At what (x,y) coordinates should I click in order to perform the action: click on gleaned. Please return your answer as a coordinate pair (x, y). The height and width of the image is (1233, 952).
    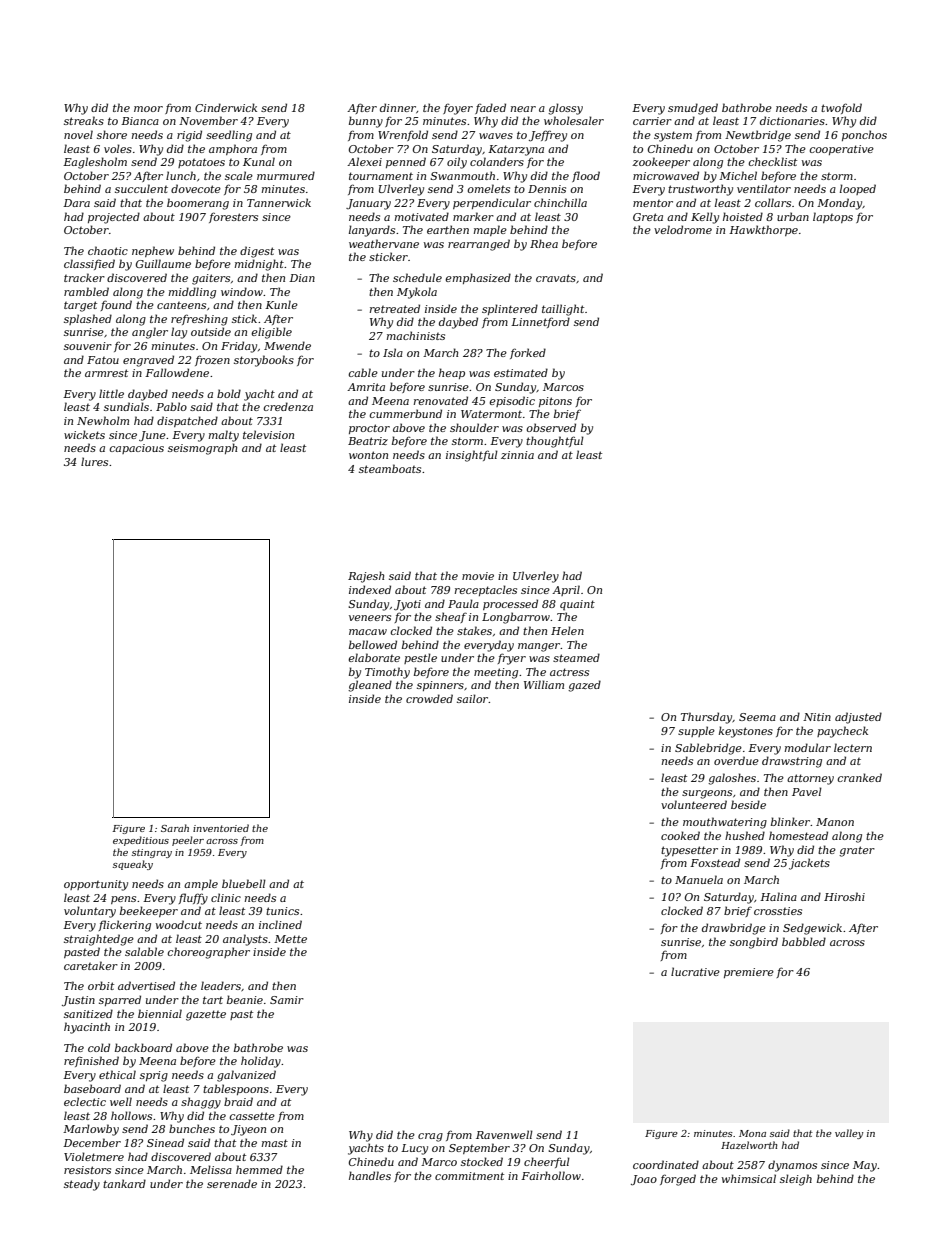
    Looking at the image, I should click on (370, 686).
